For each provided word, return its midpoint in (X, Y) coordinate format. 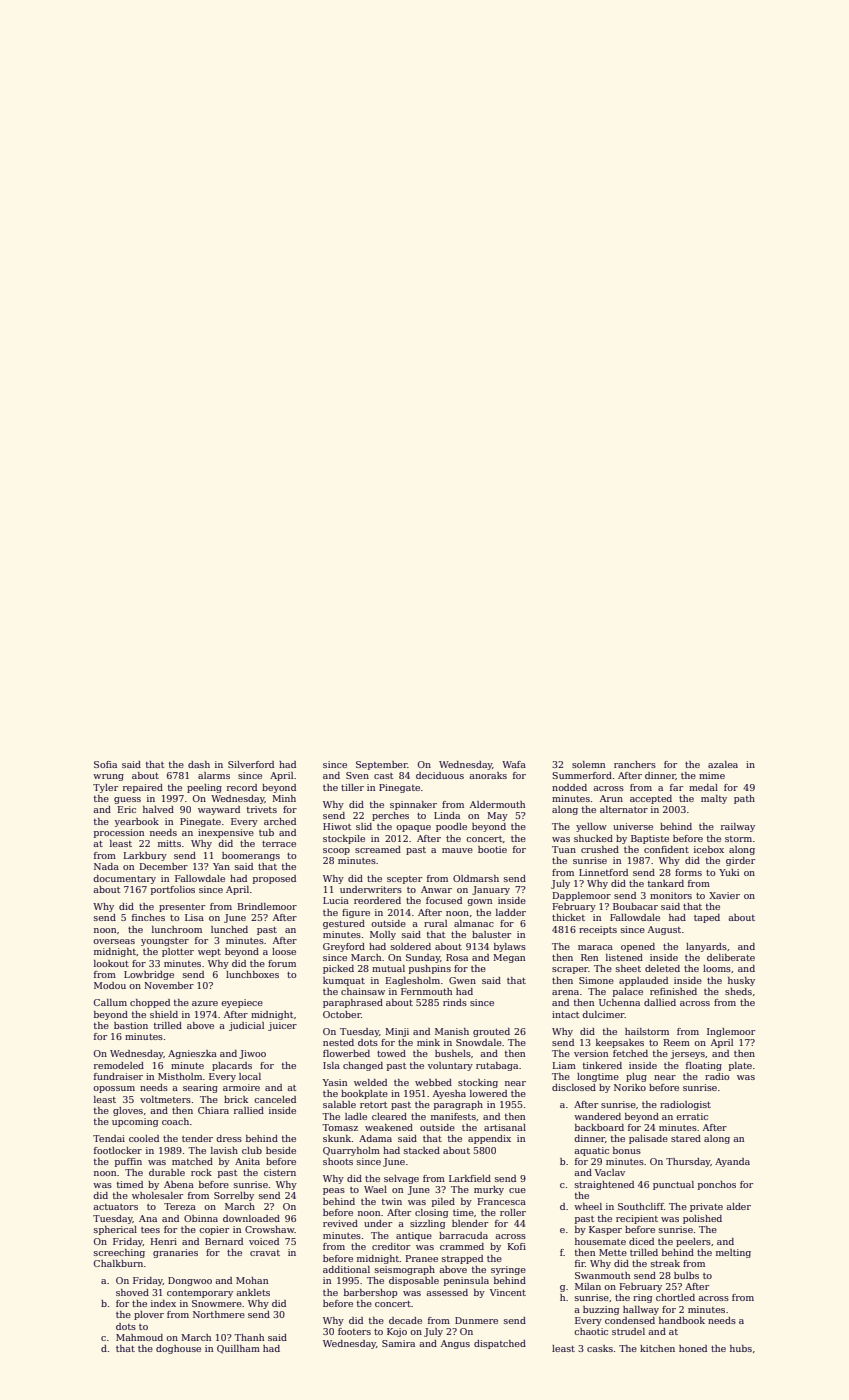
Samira (398, 1343)
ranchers (635, 764)
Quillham (238, 1349)
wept (209, 953)
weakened (389, 1127)
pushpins (430, 969)
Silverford (251, 764)
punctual (673, 1185)
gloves (128, 1111)
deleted (662, 968)
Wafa (514, 764)
